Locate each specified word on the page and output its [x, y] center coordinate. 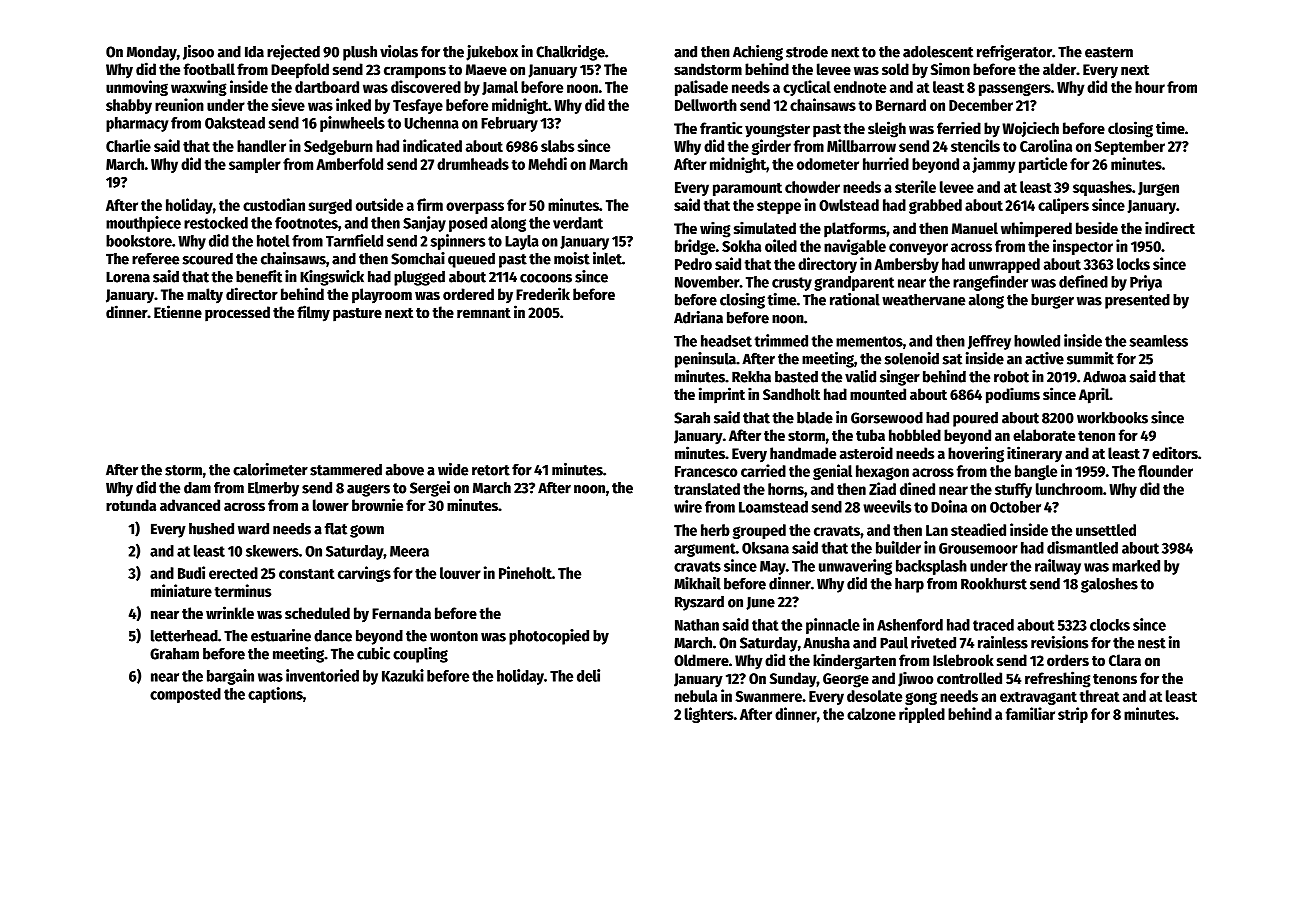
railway [1058, 567]
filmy [313, 313]
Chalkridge [570, 53]
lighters [709, 715]
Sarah [692, 418]
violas [399, 51]
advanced [190, 505]
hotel [273, 241]
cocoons [546, 278]
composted [185, 695]
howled [1037, 341]
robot [1011, 377]
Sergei [430, 489]
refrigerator [1014, 53]
